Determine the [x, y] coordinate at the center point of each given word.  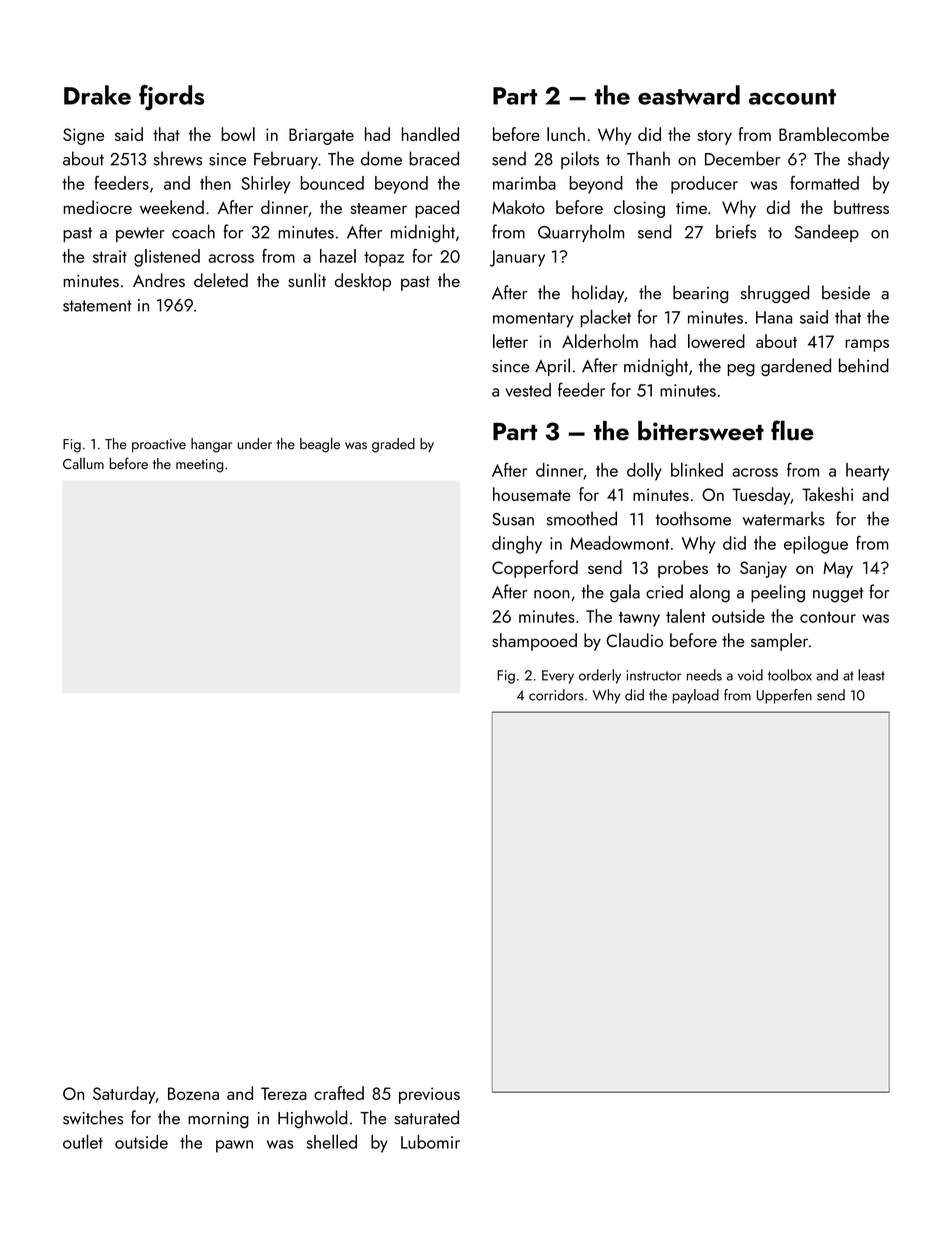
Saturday [124, 1095]
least [871, 675]
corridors [556, 695]
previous [429, 1095]
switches [93, 1117]
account [792, 97]
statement [97, 306]
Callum [83, 463]
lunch [566, 134]
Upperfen [784, 696]
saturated [426, 1117]
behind [864, 365]
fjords [171, 98]
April [552, 367]
